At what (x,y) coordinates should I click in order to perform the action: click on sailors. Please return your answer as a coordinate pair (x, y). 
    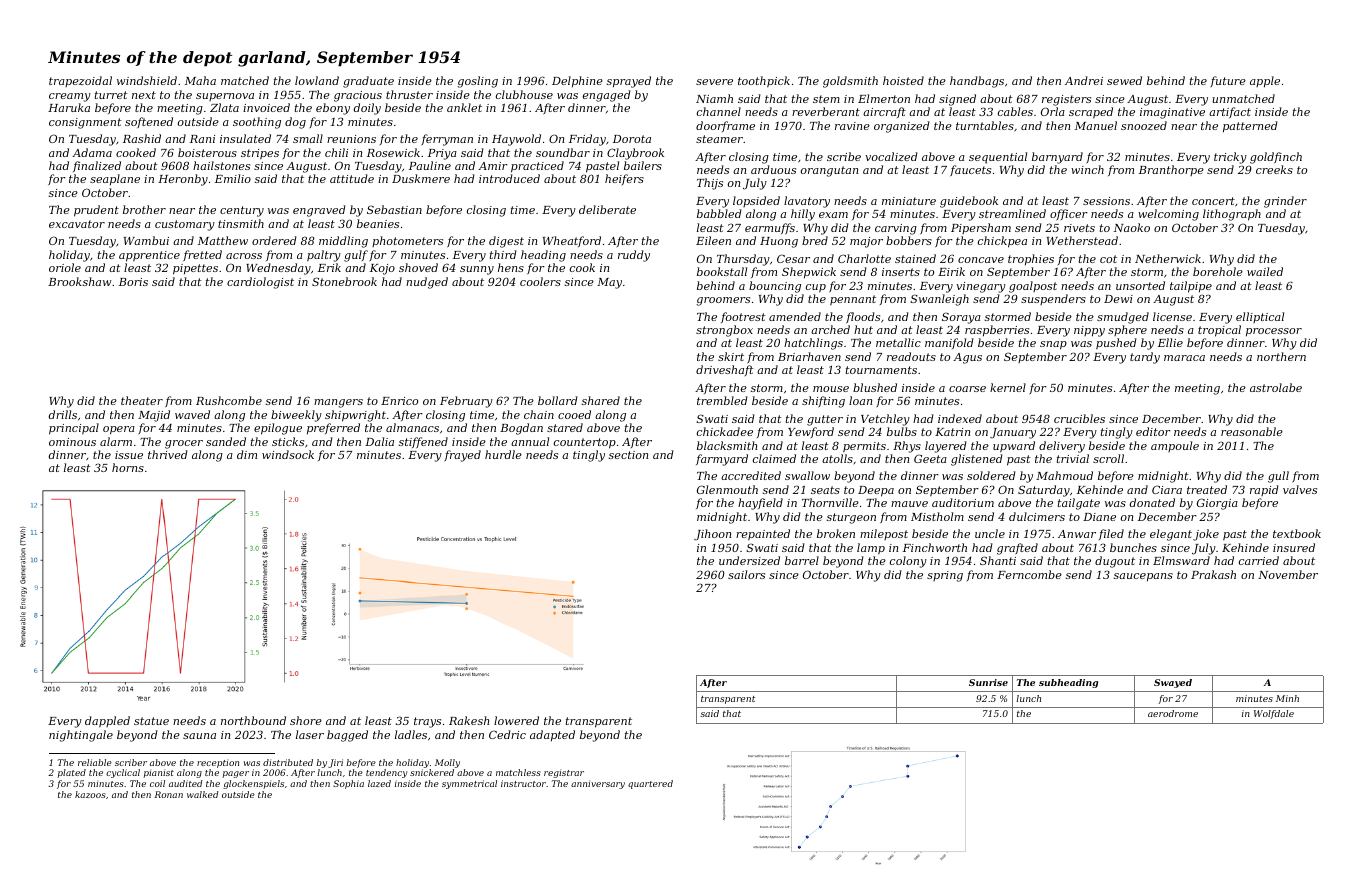
    Looking at the image, I should click on (746, 574).
